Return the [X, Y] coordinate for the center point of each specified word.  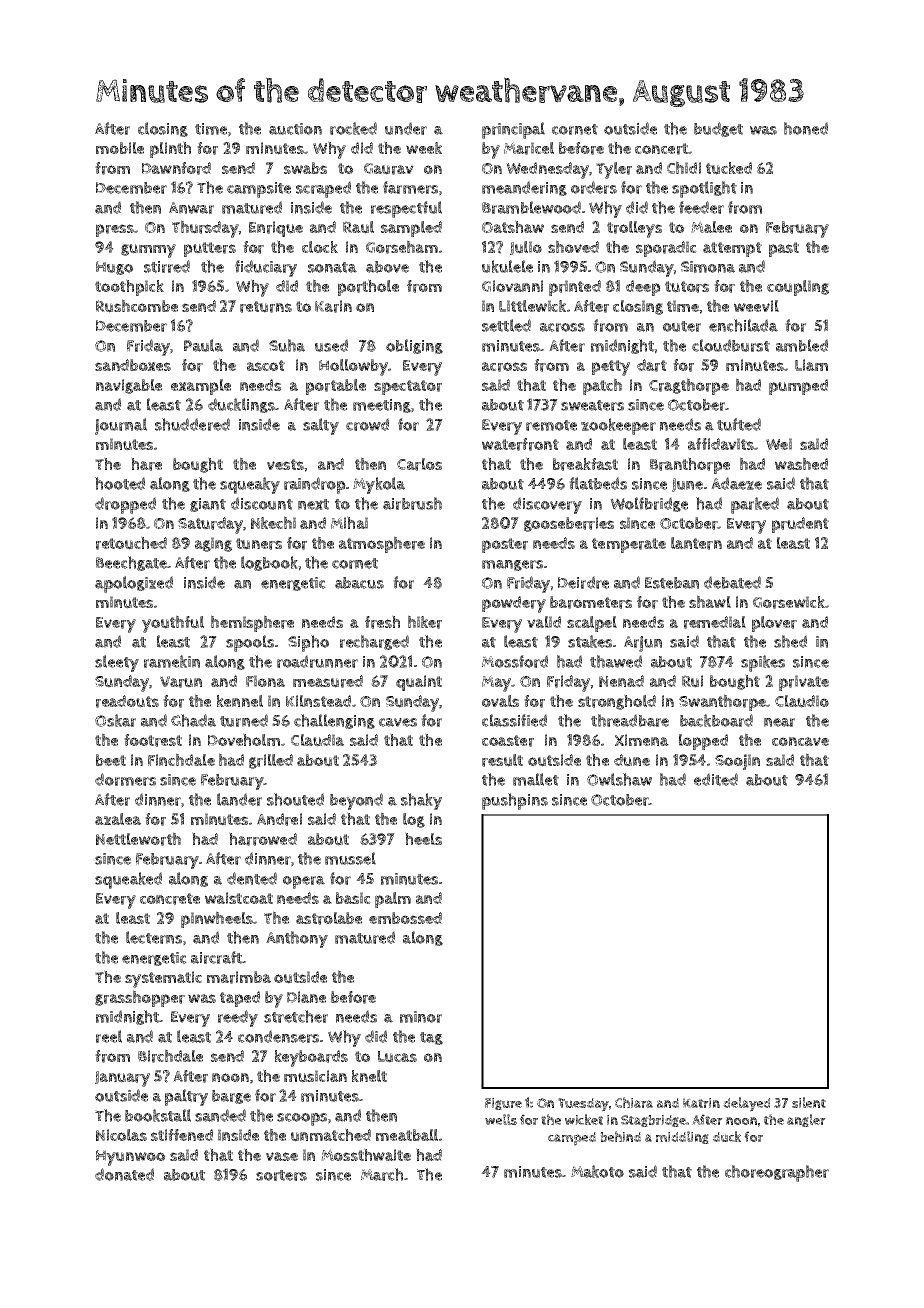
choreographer [777, 1173]
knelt [369, 1076]
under [406, 128]
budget [718, 129]
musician [315, 1076]
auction [295, 129]
